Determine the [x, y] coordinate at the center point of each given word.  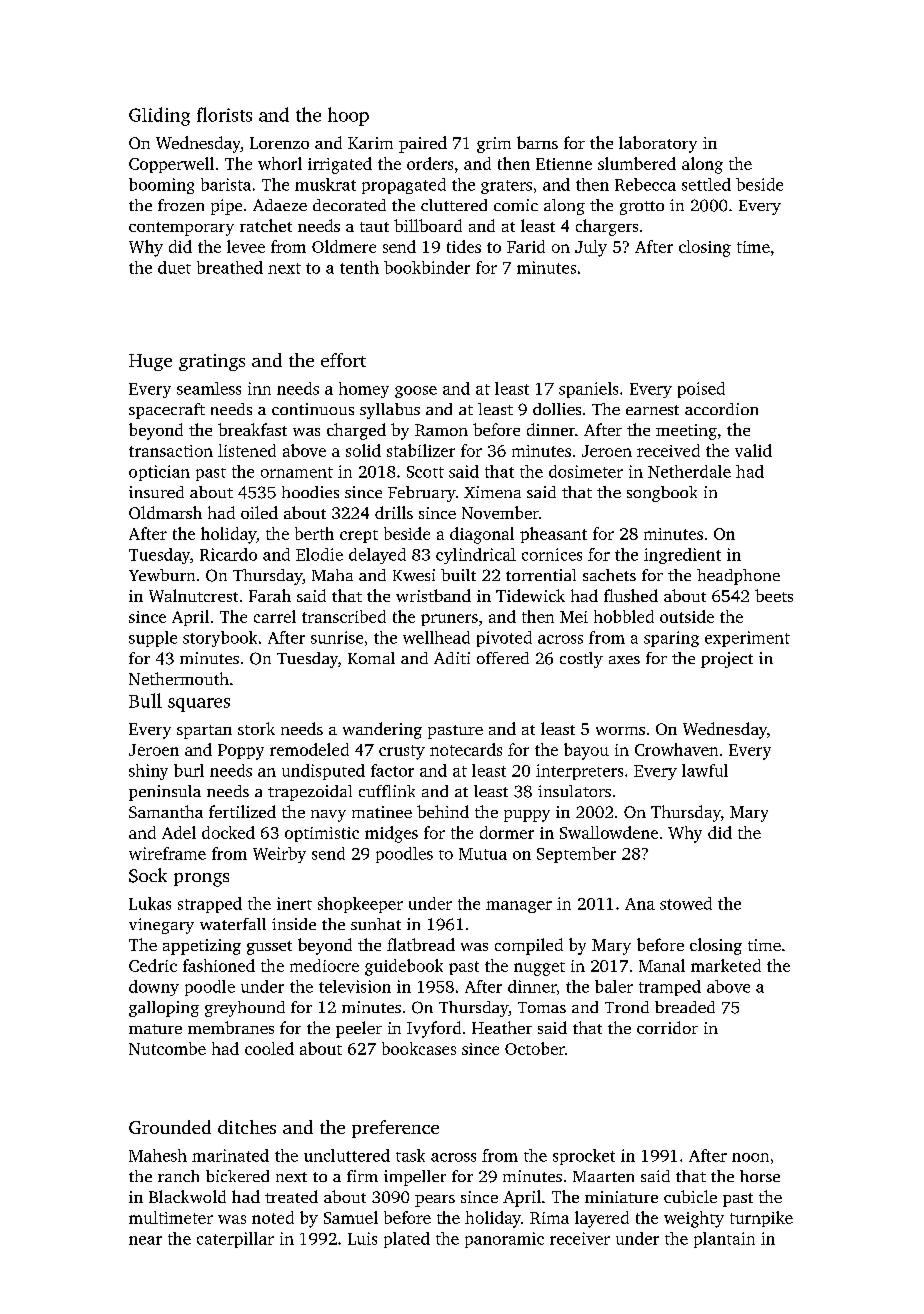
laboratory [658, 144]
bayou [586, 751]
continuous [313, 409]
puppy [527, 816]
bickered [237, 1176]
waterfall [233, 924]
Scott [425, 472]
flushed [631, 595]
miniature [621, 1197]
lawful [705, 770]
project [727, 660]
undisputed [323, 772]
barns [537, 142]
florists [224, 114]
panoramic [504, 1240]
